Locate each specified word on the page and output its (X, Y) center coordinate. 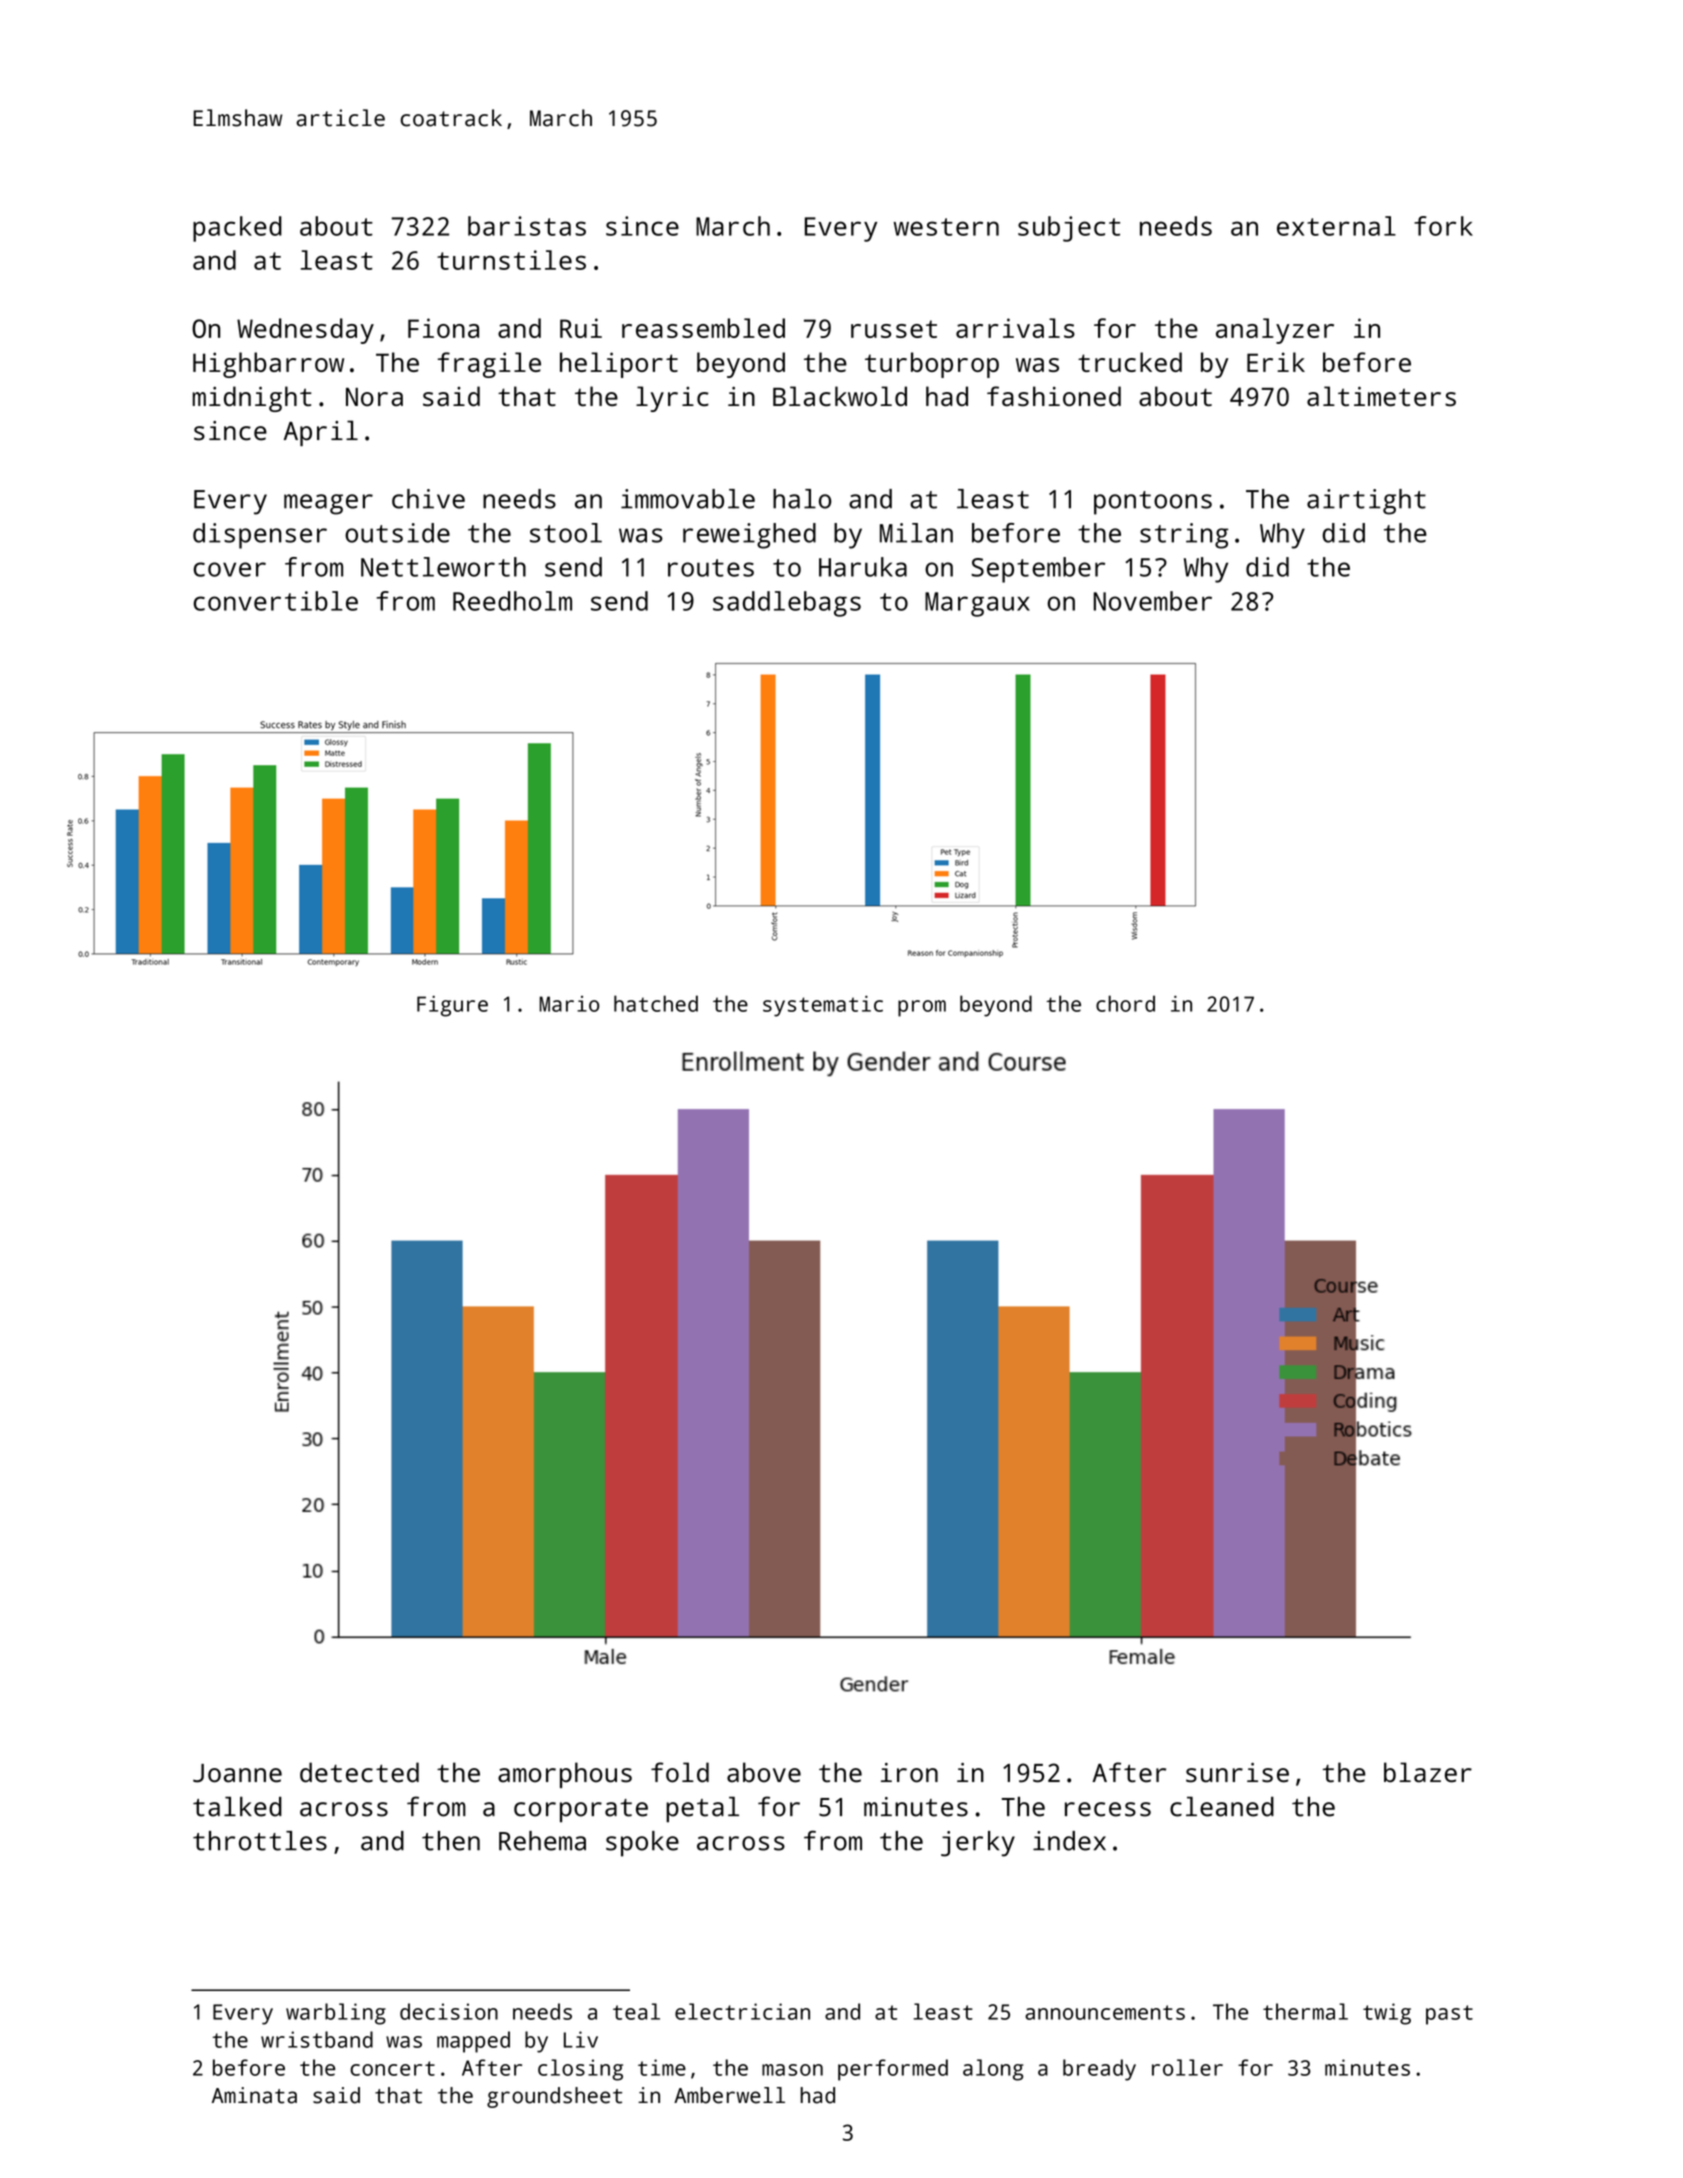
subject (1069, 229)
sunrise (1237, 1773)
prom (922, 1008)
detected (359, 1772)
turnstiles (511, 260)
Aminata (254, 2095)
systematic (823, 1006)
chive (428, 499)
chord (1125, 1003)
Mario (569, 1004)
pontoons (1153, 503)
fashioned (1054, 396)
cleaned (1222, 1806)
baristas (527, 226)
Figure (452, 1006)
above (764, 1772)
